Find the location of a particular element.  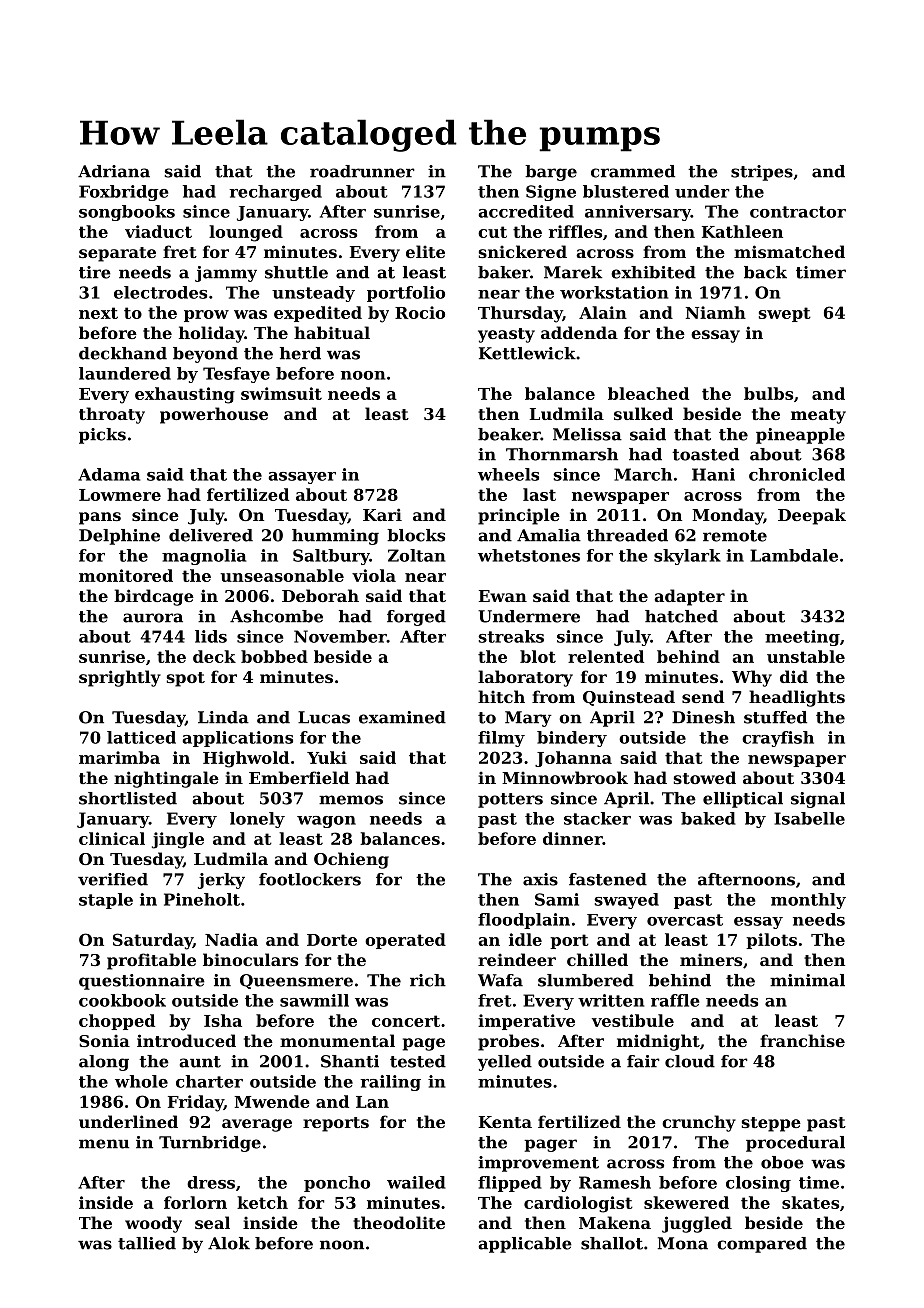

sprightly is located at coordinates (120, 678).
